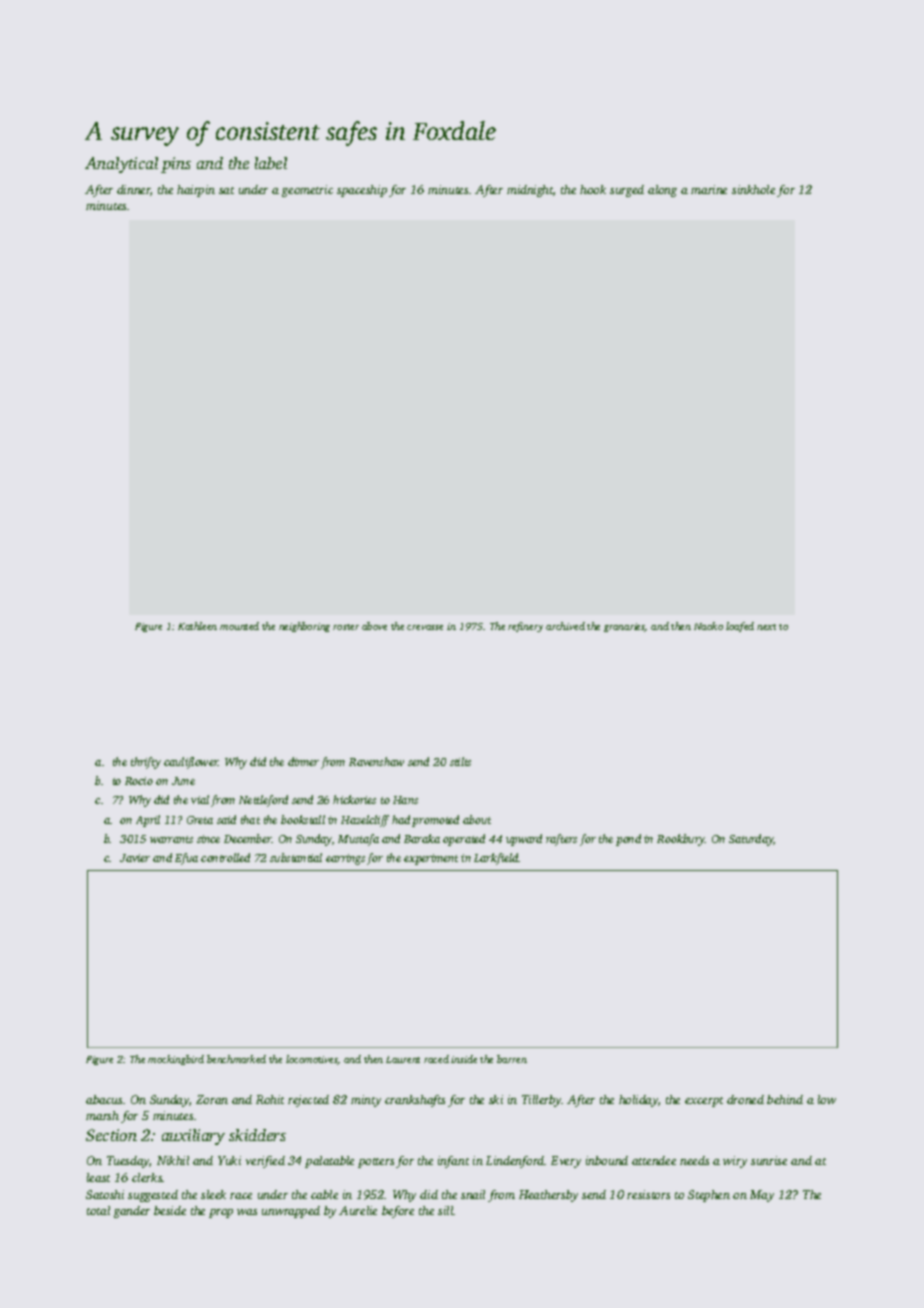  I want to click on earrings, so click(345, 859).
